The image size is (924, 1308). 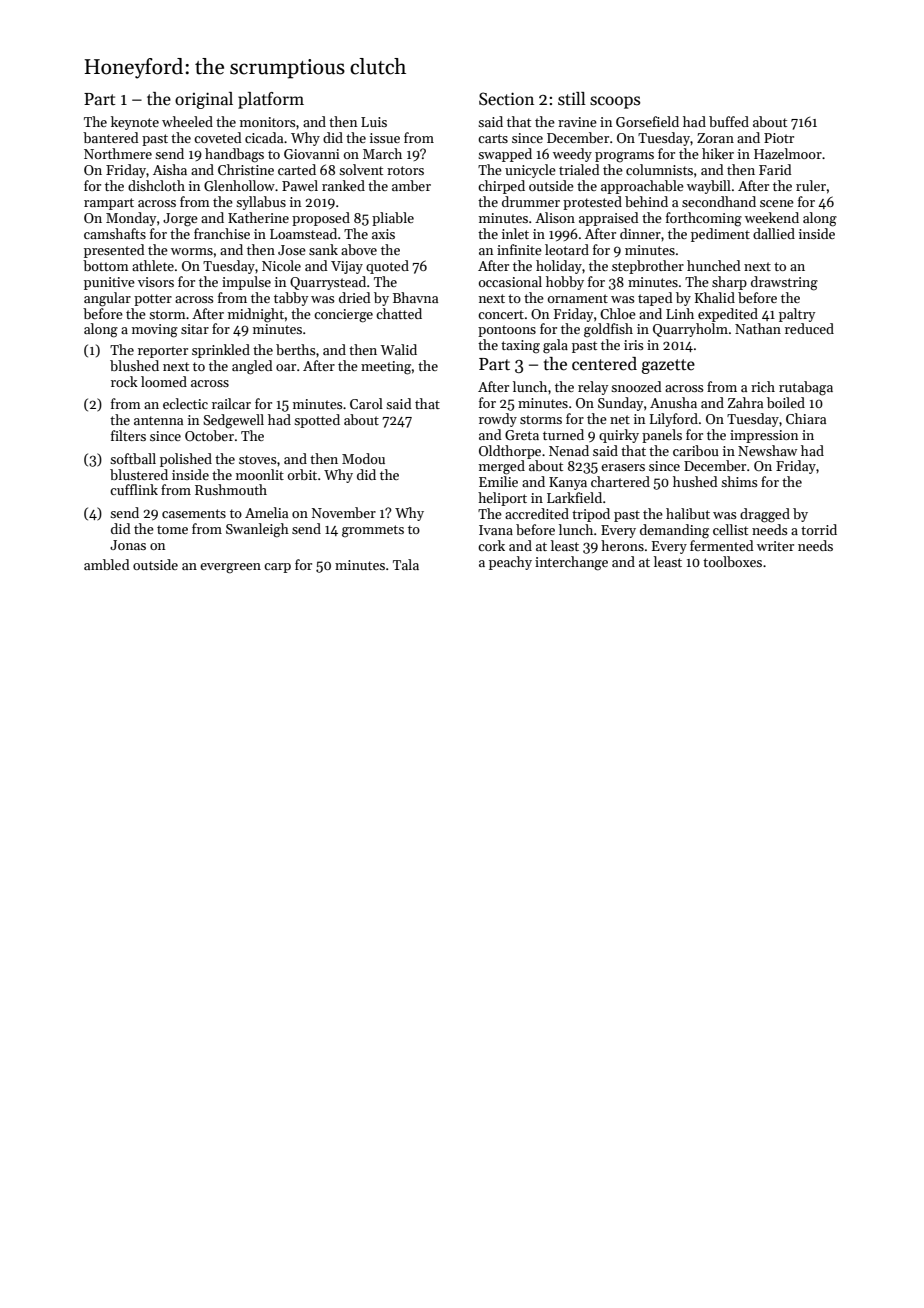 I want to click on sprinkled, so click(x=221, y=351).
